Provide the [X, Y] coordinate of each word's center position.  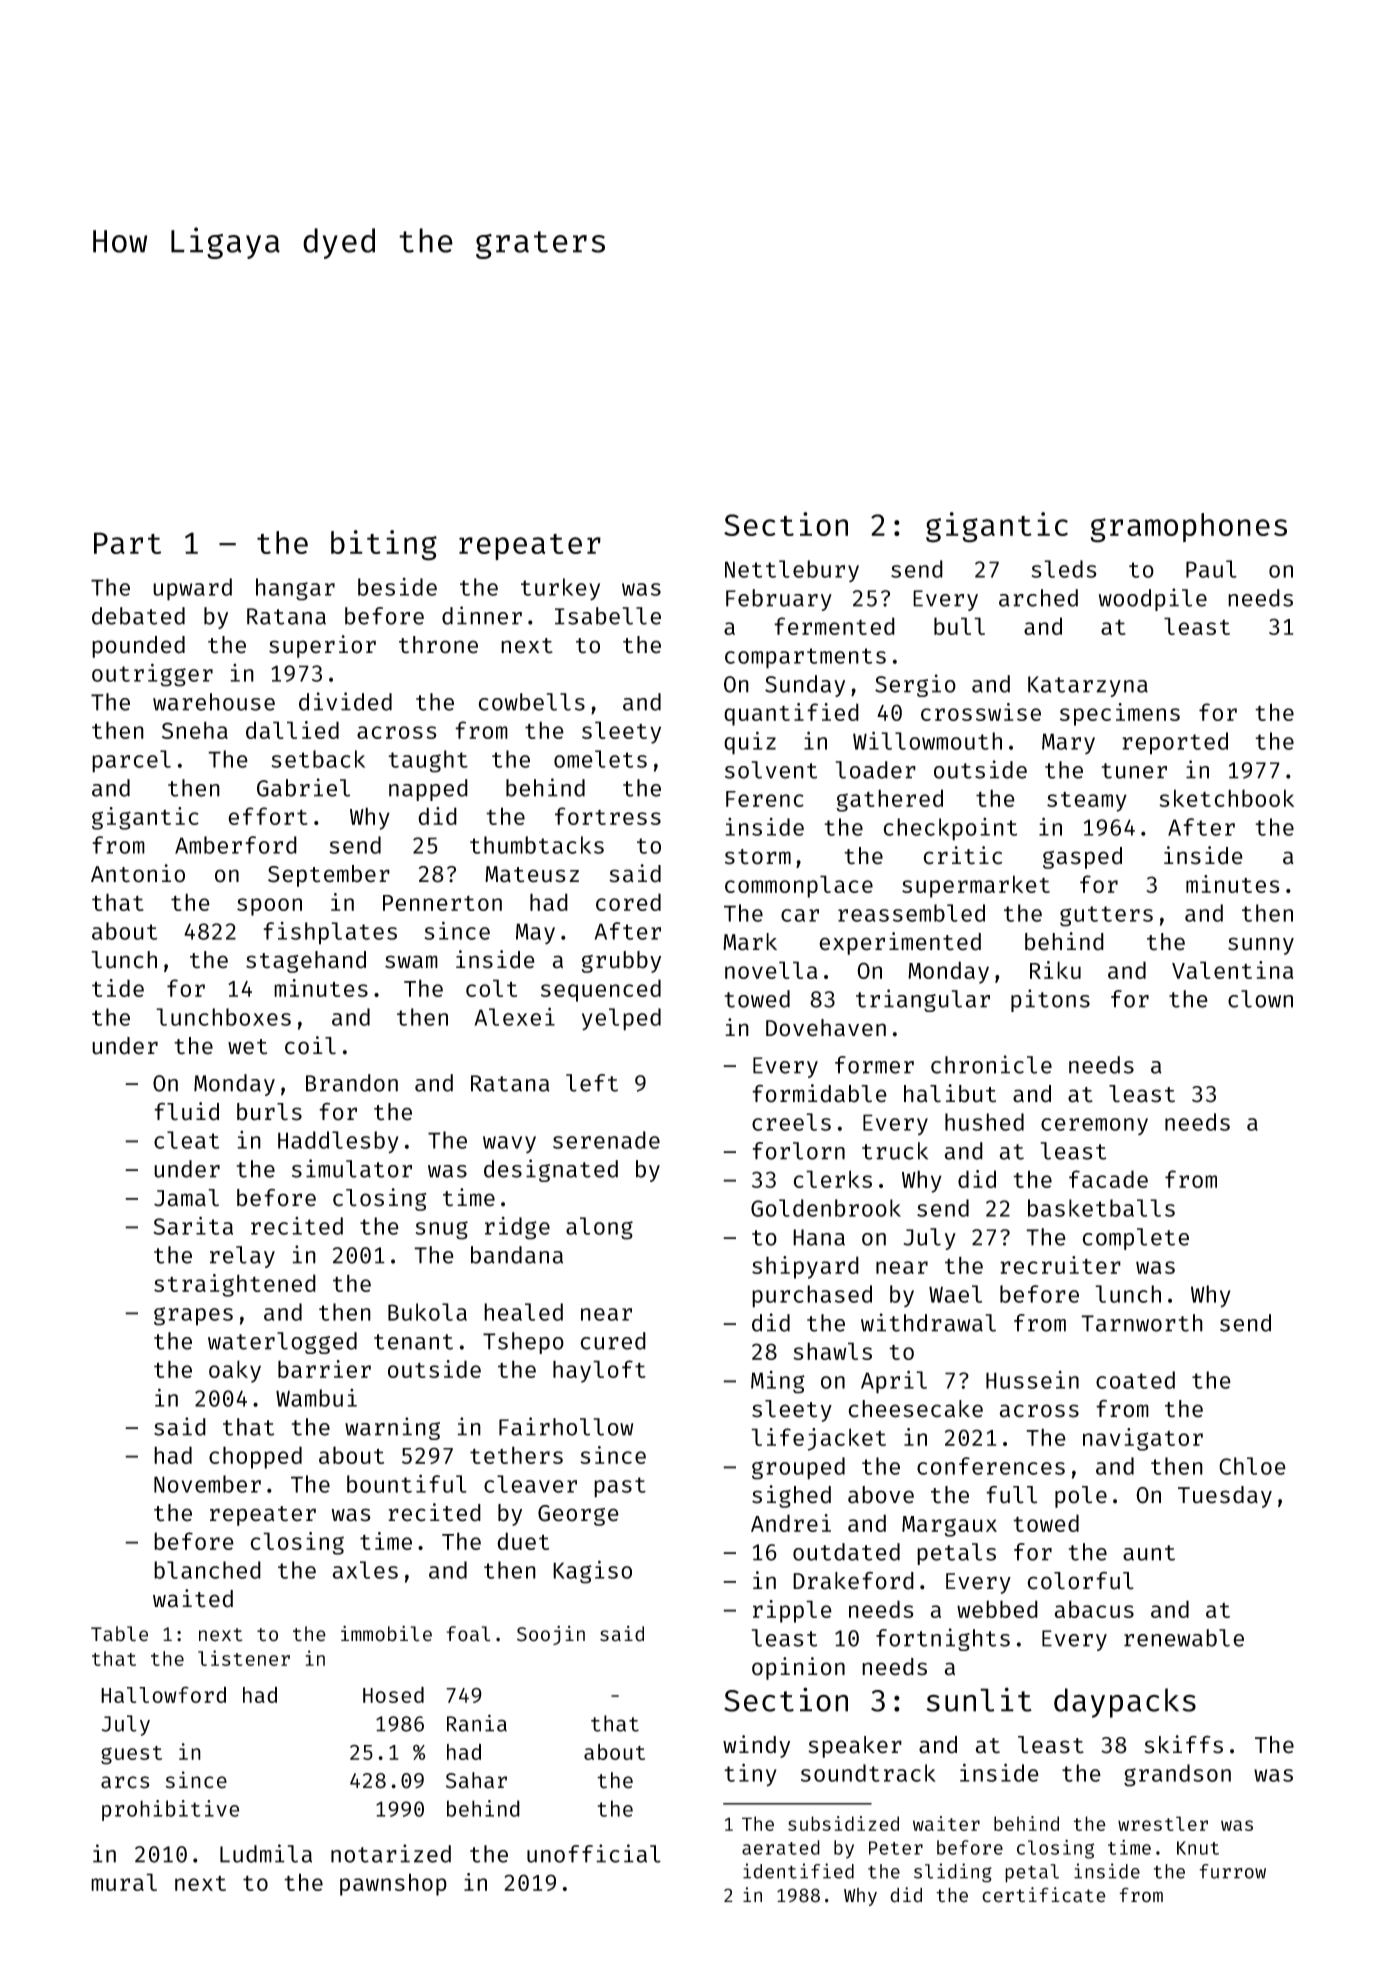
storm [758, 857]
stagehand [306, 962]
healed [523, 1312]
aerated [781, 1847]
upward [192, 589]
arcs [125, 1782]
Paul [1211, 569]
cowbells [531, 702]
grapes [193, 1316]
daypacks [1125, 1703]
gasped [1082, 858]
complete [1135, 1239]
